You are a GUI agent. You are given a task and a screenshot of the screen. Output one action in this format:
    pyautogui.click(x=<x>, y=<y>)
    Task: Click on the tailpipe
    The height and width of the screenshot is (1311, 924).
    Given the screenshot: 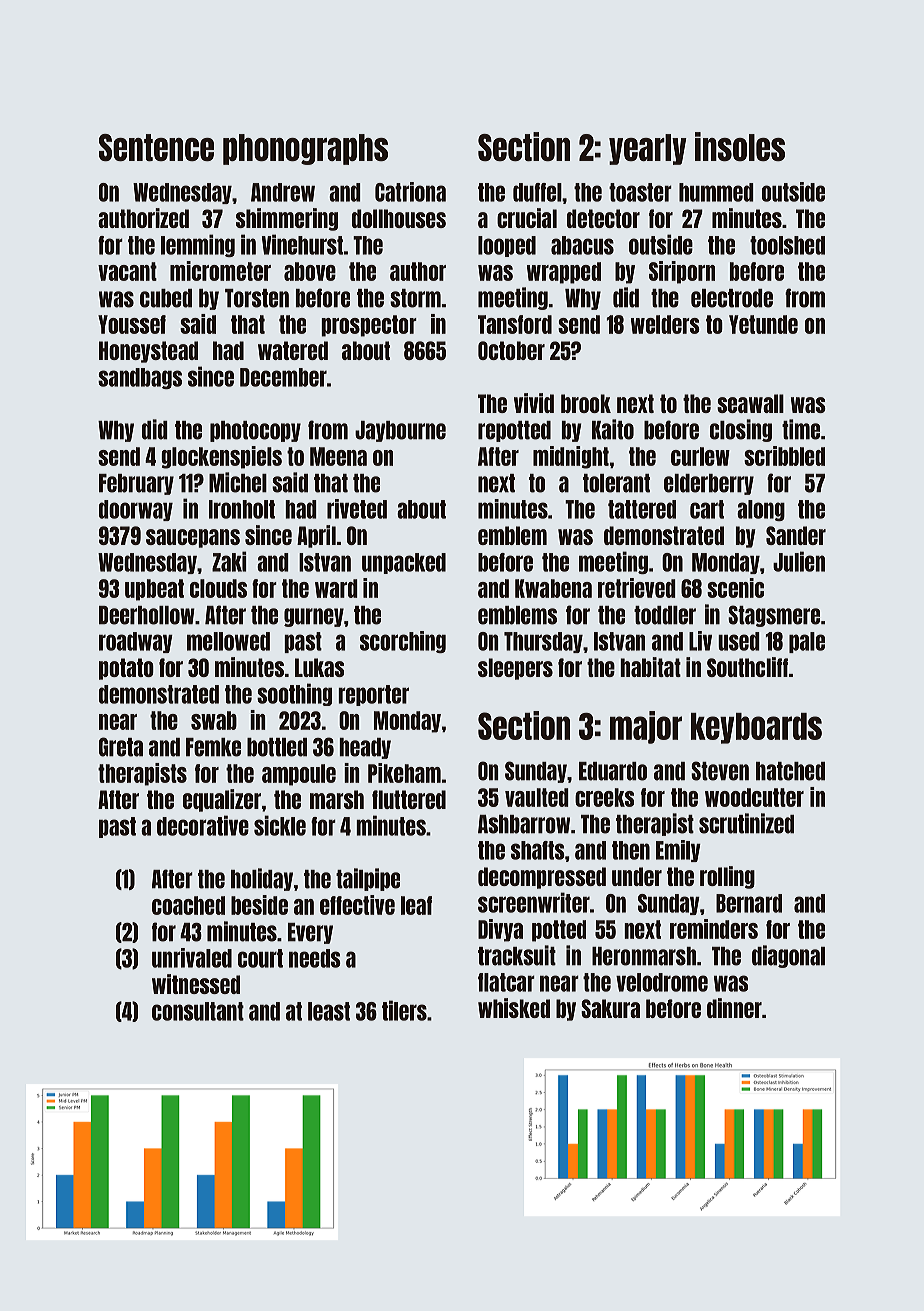 What is the action you would take?
    pyautogui.click(x=368, y=879)
